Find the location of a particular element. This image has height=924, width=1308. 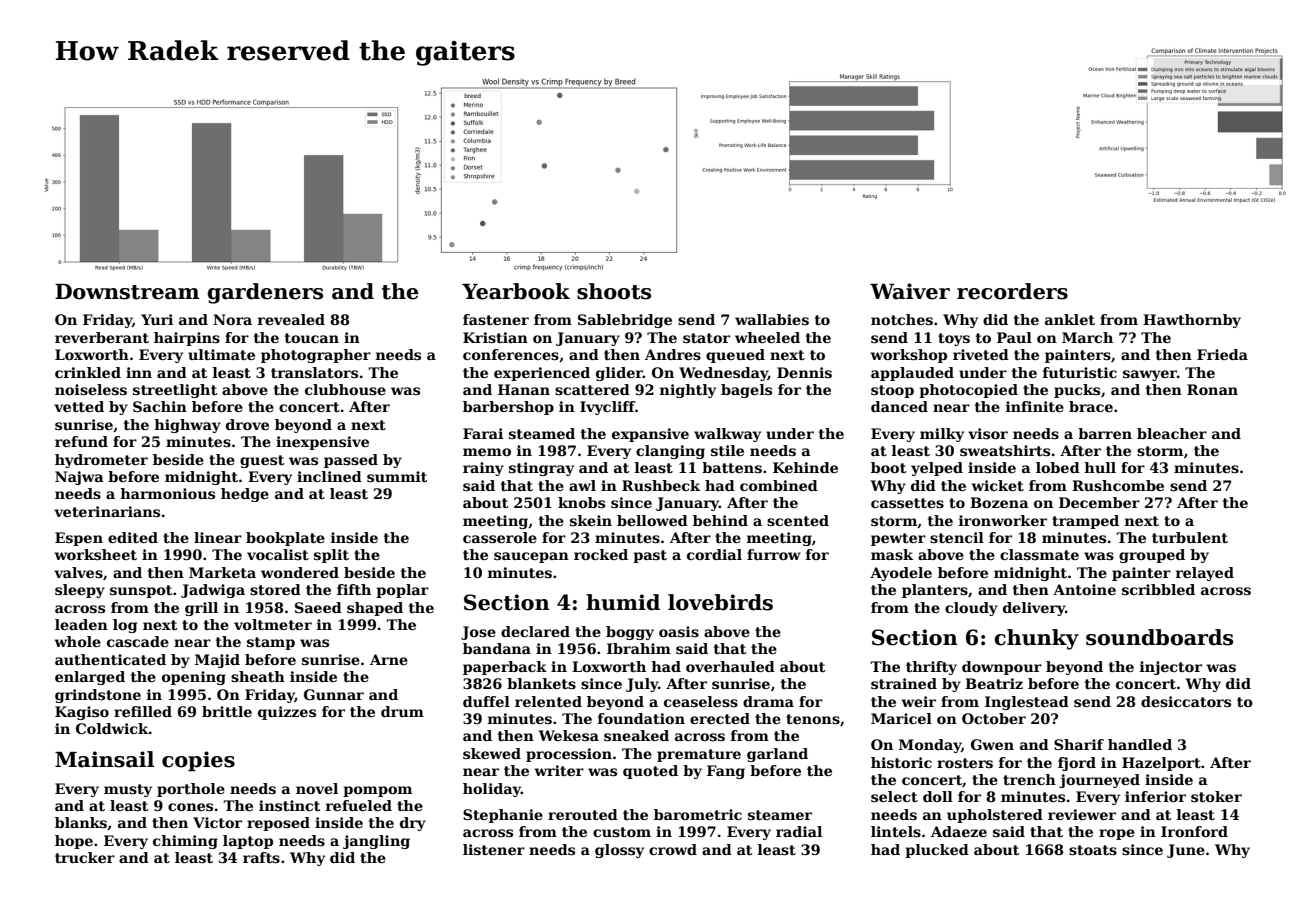

Inglestead is located at coordinates (1027, 703).
